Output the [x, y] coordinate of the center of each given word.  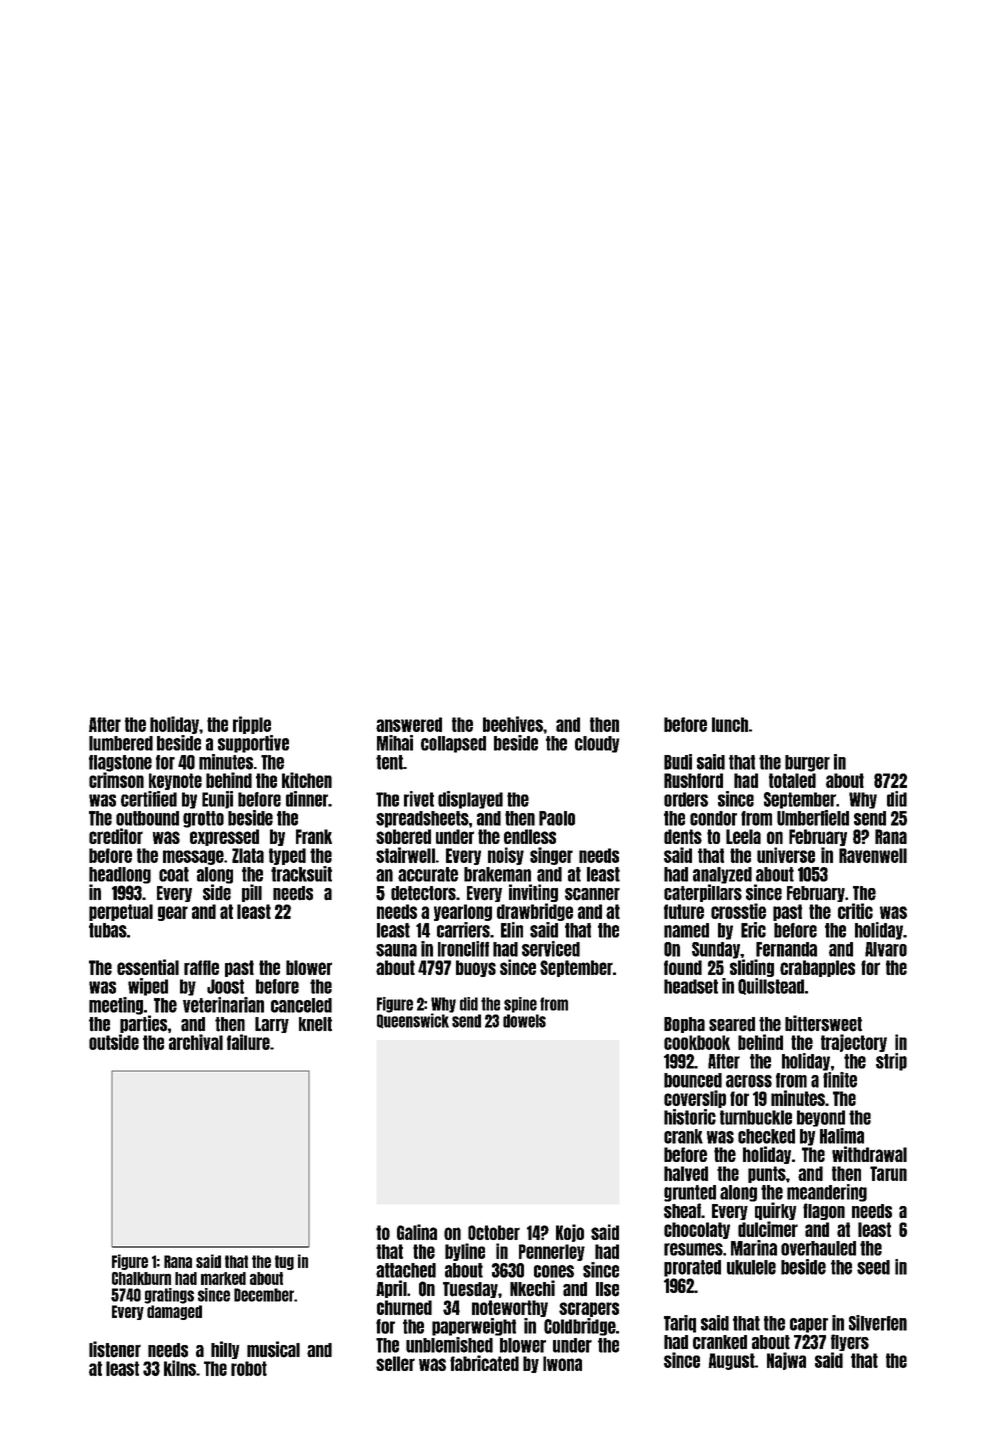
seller [395, 1363]
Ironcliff [463, 949]
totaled [792, 780]
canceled [301, 1005]
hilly [225, 1350]
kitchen [307, 780]
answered [409, 724]
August [731, 1361]
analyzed [722, 875]
